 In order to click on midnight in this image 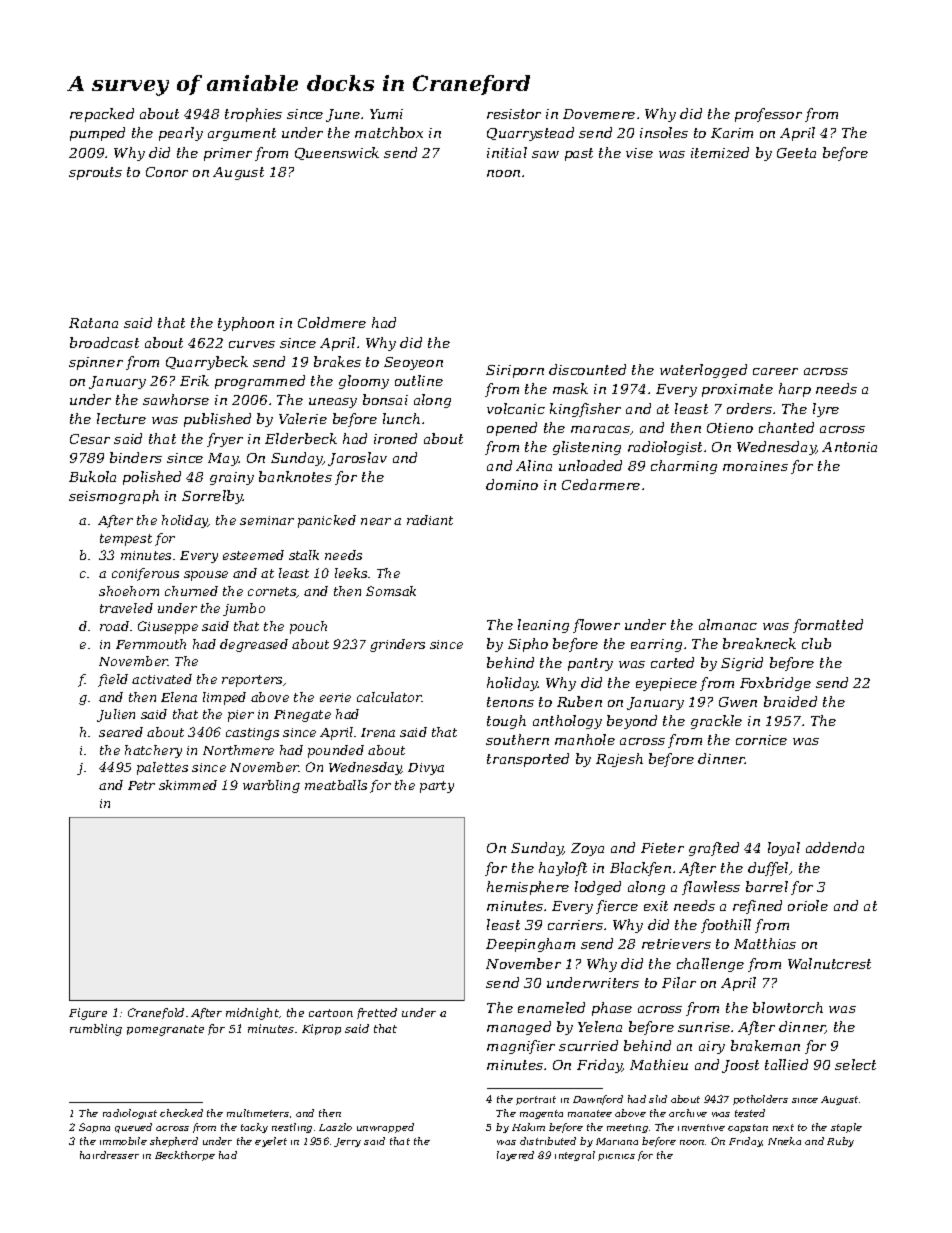, I will do `click(252, 1014)`.
